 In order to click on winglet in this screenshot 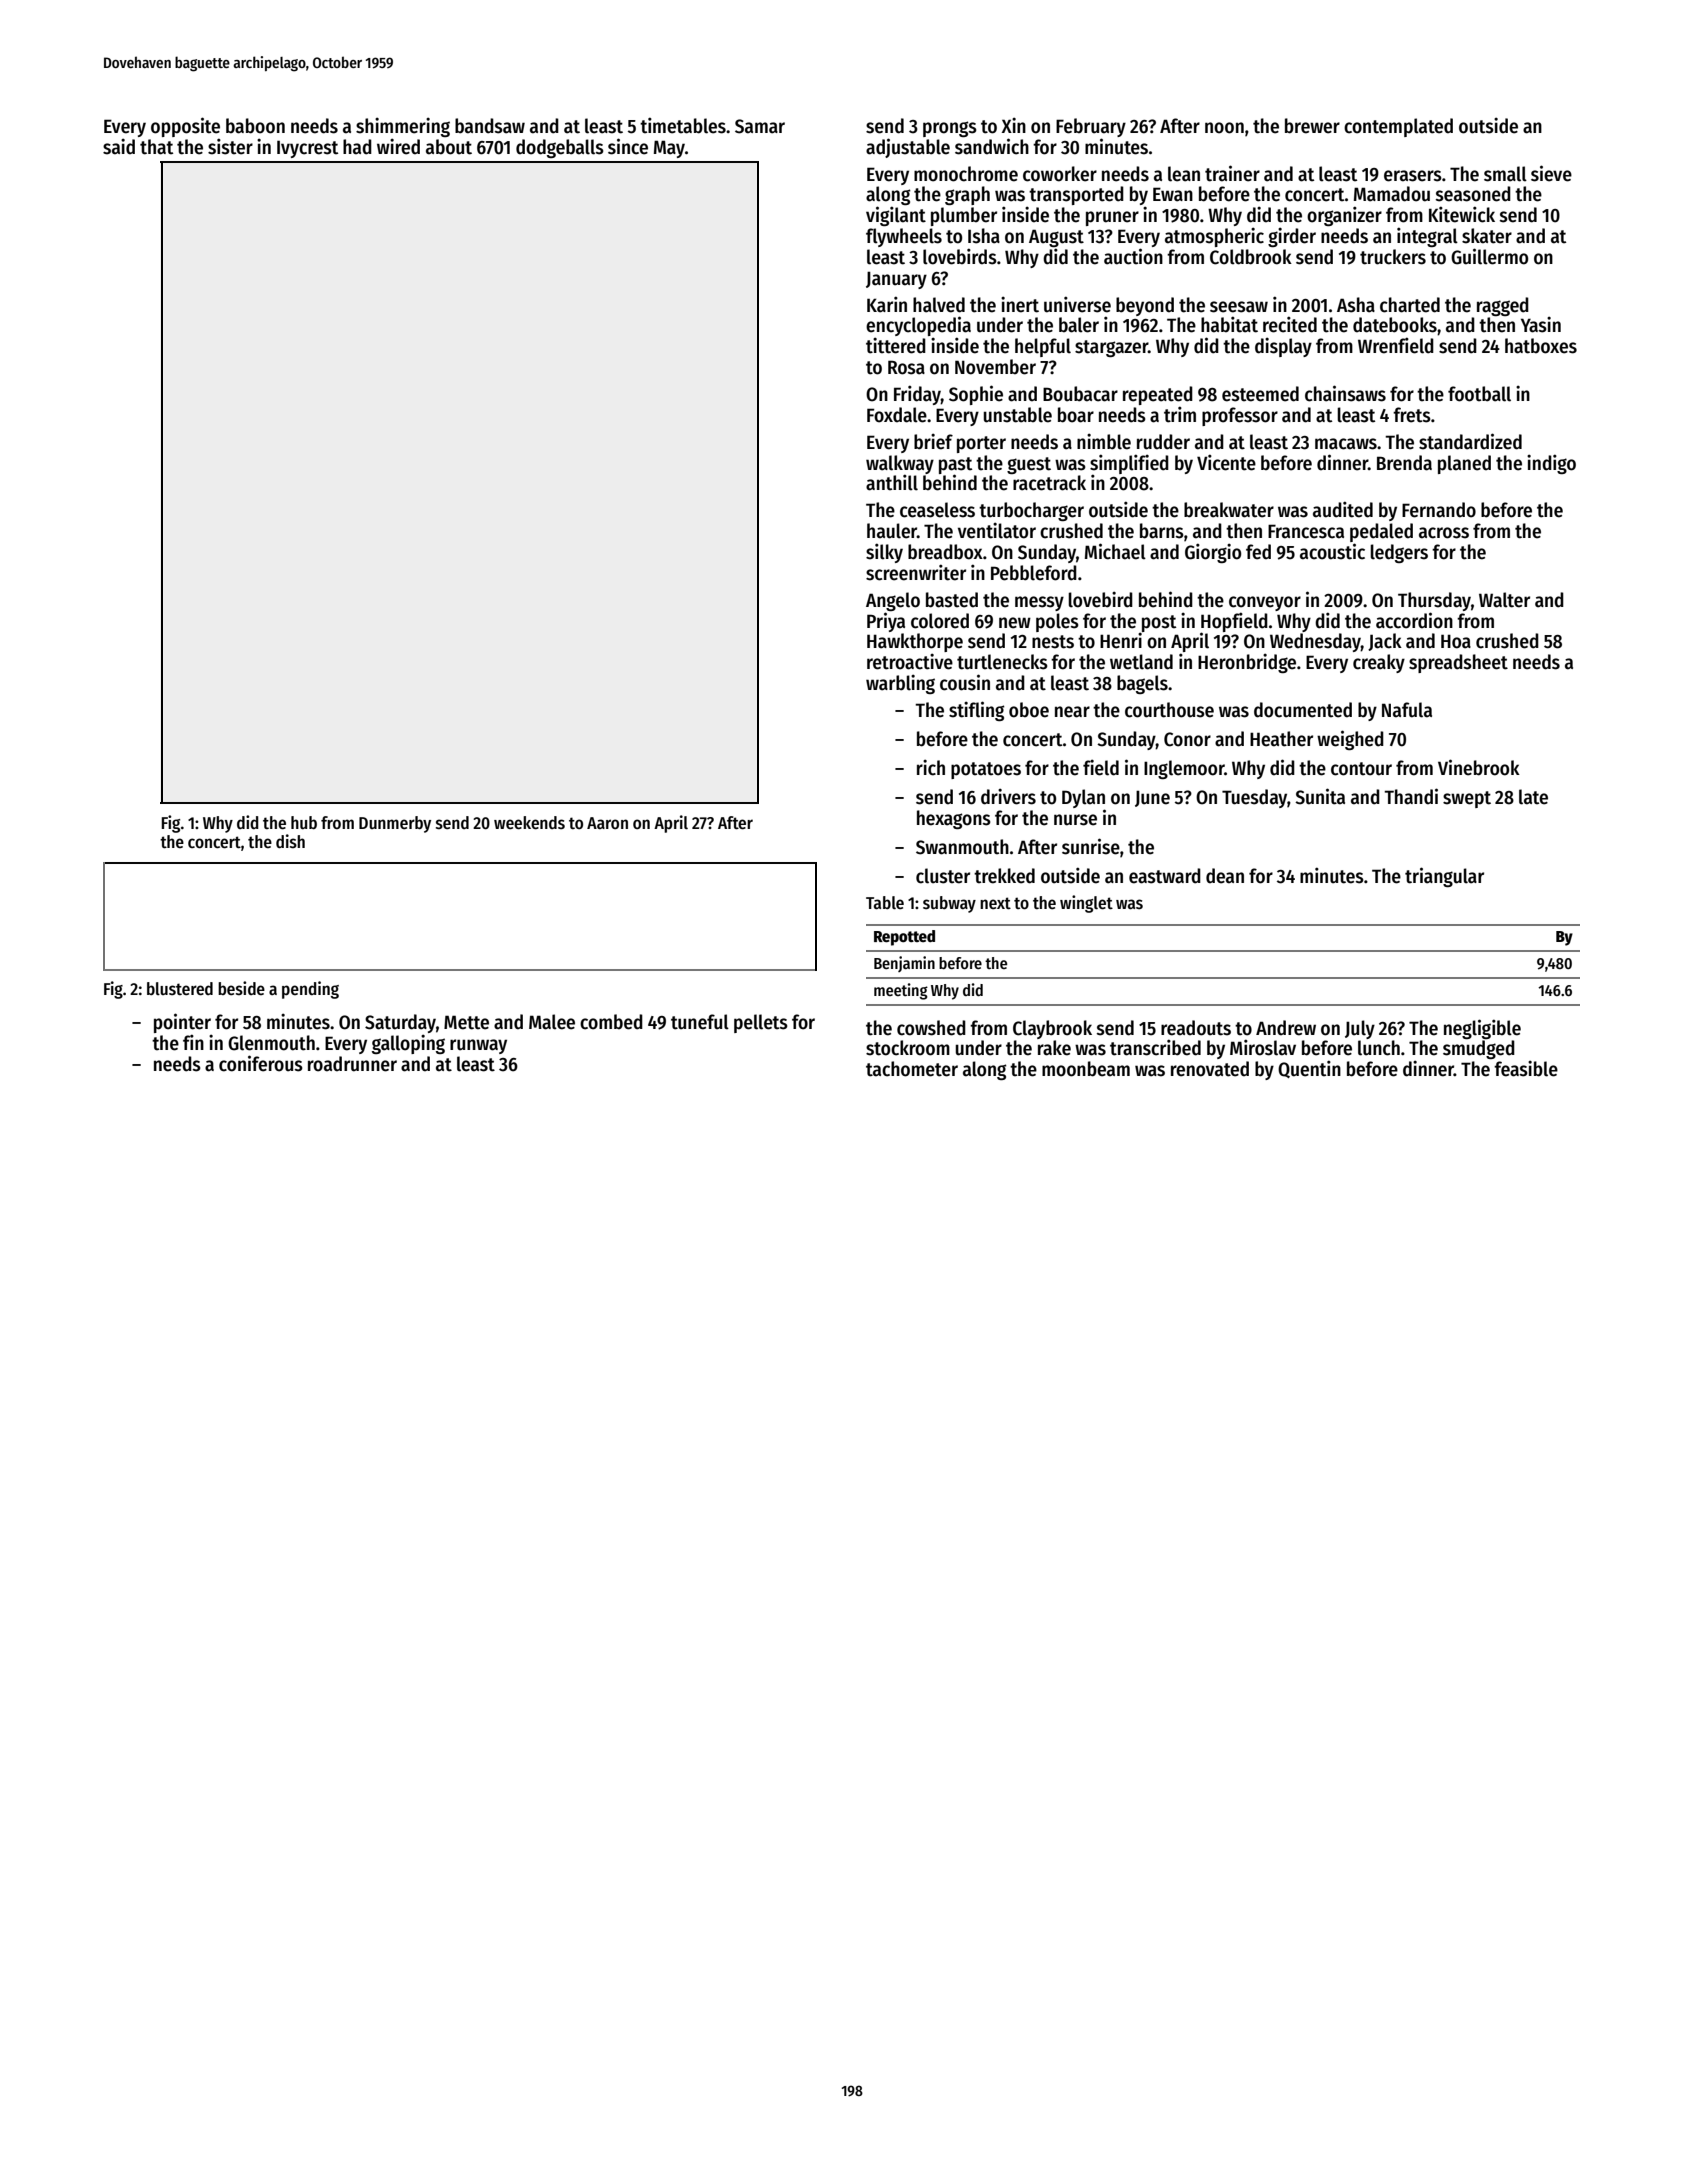, I will do `click(1086, 904)`.
